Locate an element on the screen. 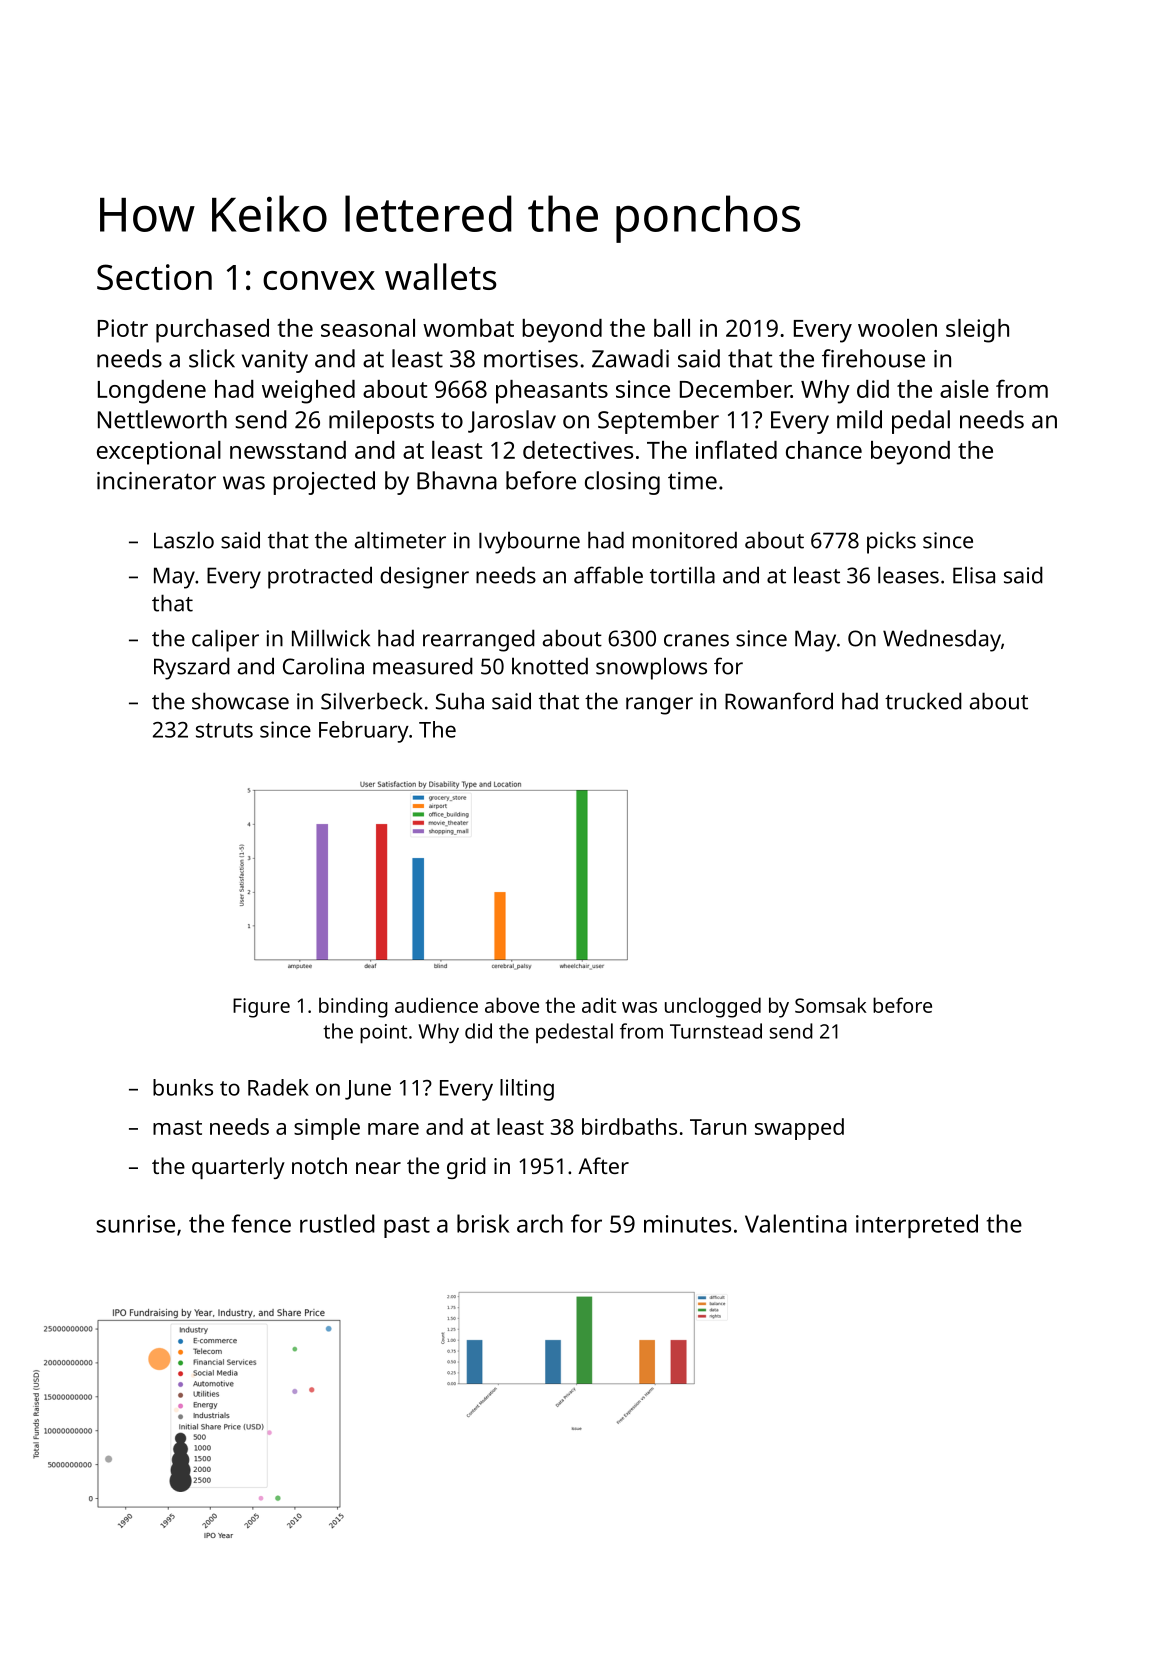 Image resolution: width=1165 pixels, height=1654 pixels. aisle is located at coordinates (964, 389).
